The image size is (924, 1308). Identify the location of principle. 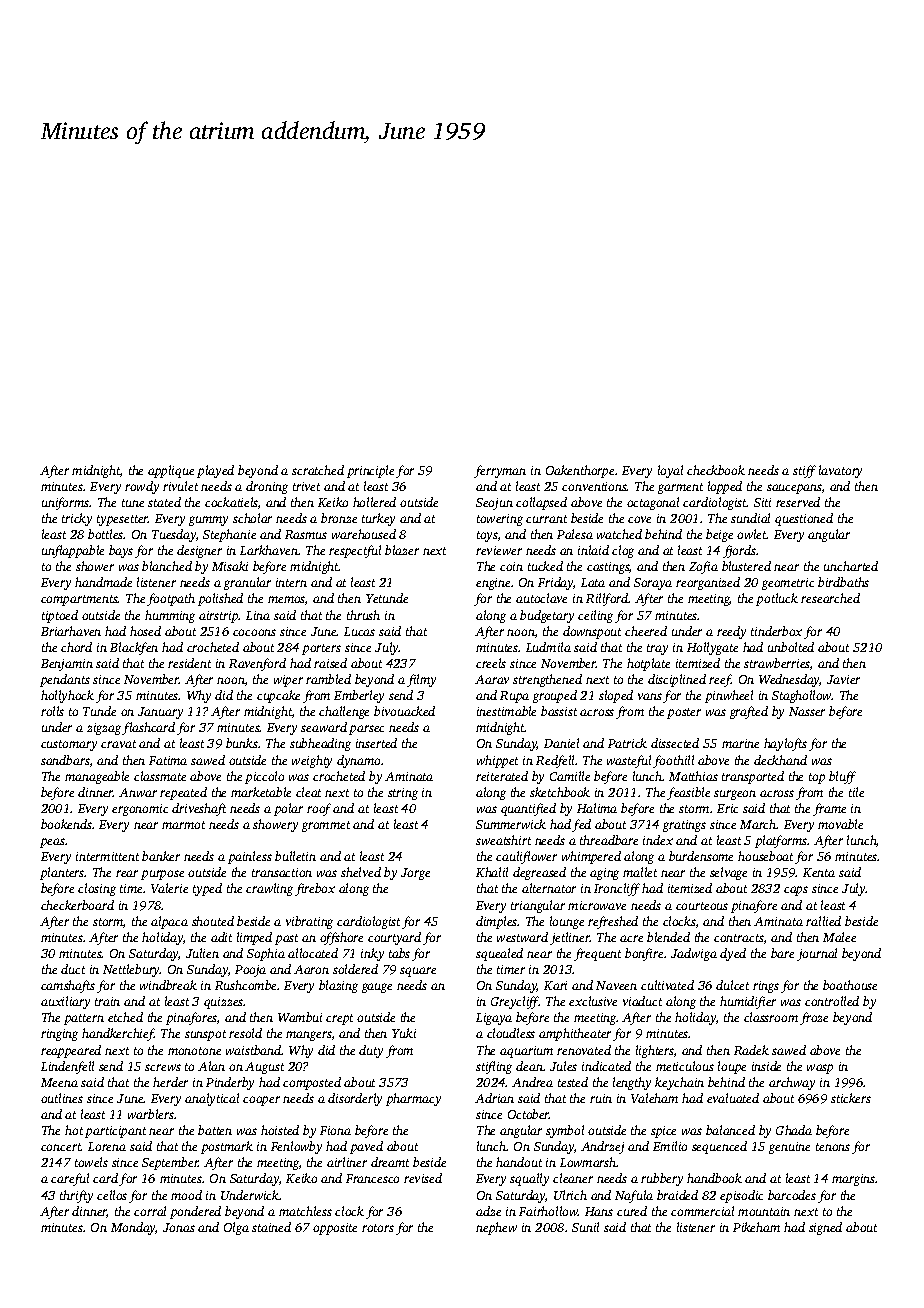
(370, 471).
